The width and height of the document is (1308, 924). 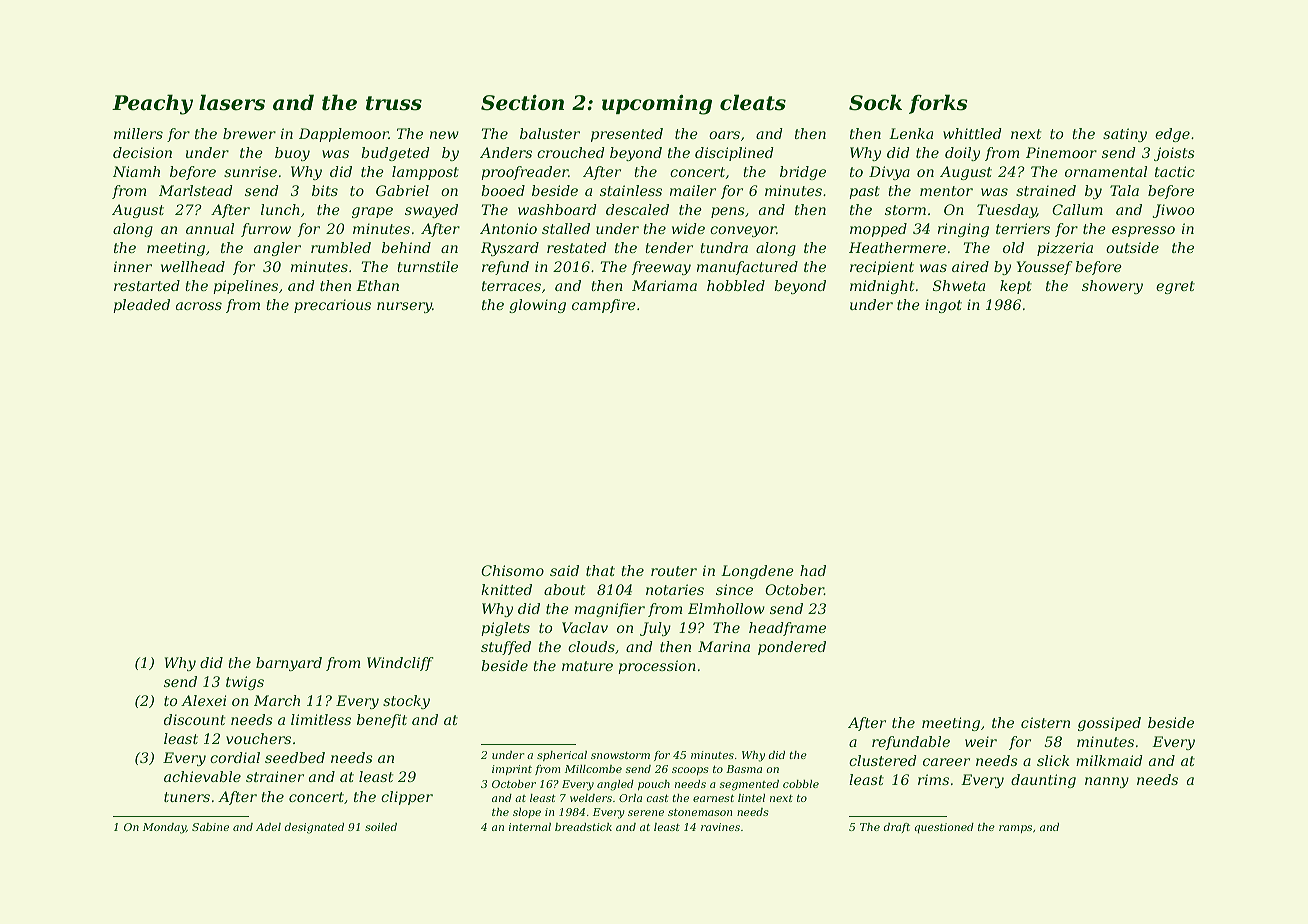 What do you see at coordinates (249, 133) in the document?
I see `brewer` at bounding box center [249, 133].
